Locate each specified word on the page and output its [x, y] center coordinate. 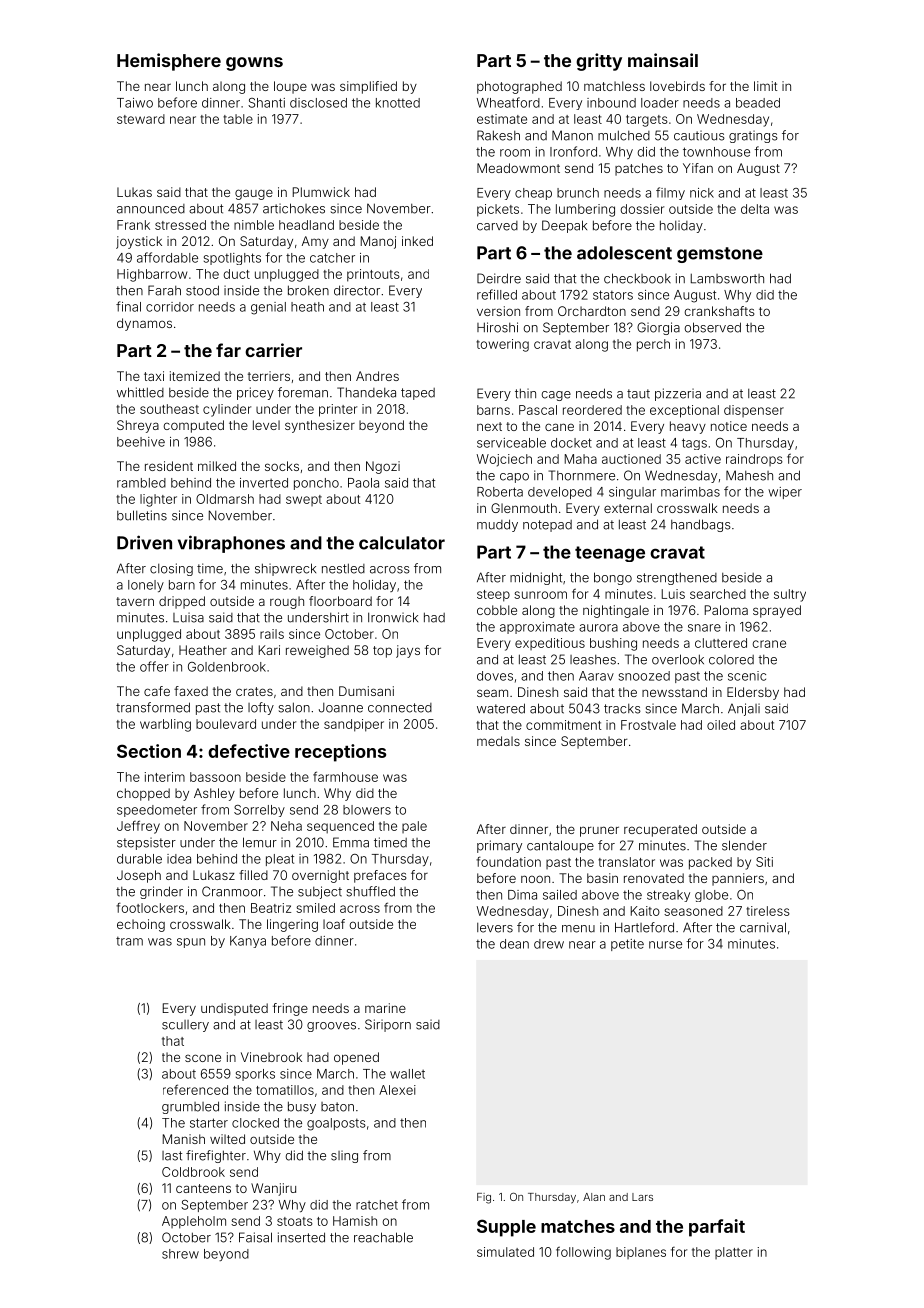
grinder [161, 892]
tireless [768, 911]
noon [535, 879]
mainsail [663, 60]
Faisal [255, 1237]
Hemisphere [169, 62]
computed [193, 426]
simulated [505, 1252]
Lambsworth [727, 279]
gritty [599, 62]
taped [418, 394]
